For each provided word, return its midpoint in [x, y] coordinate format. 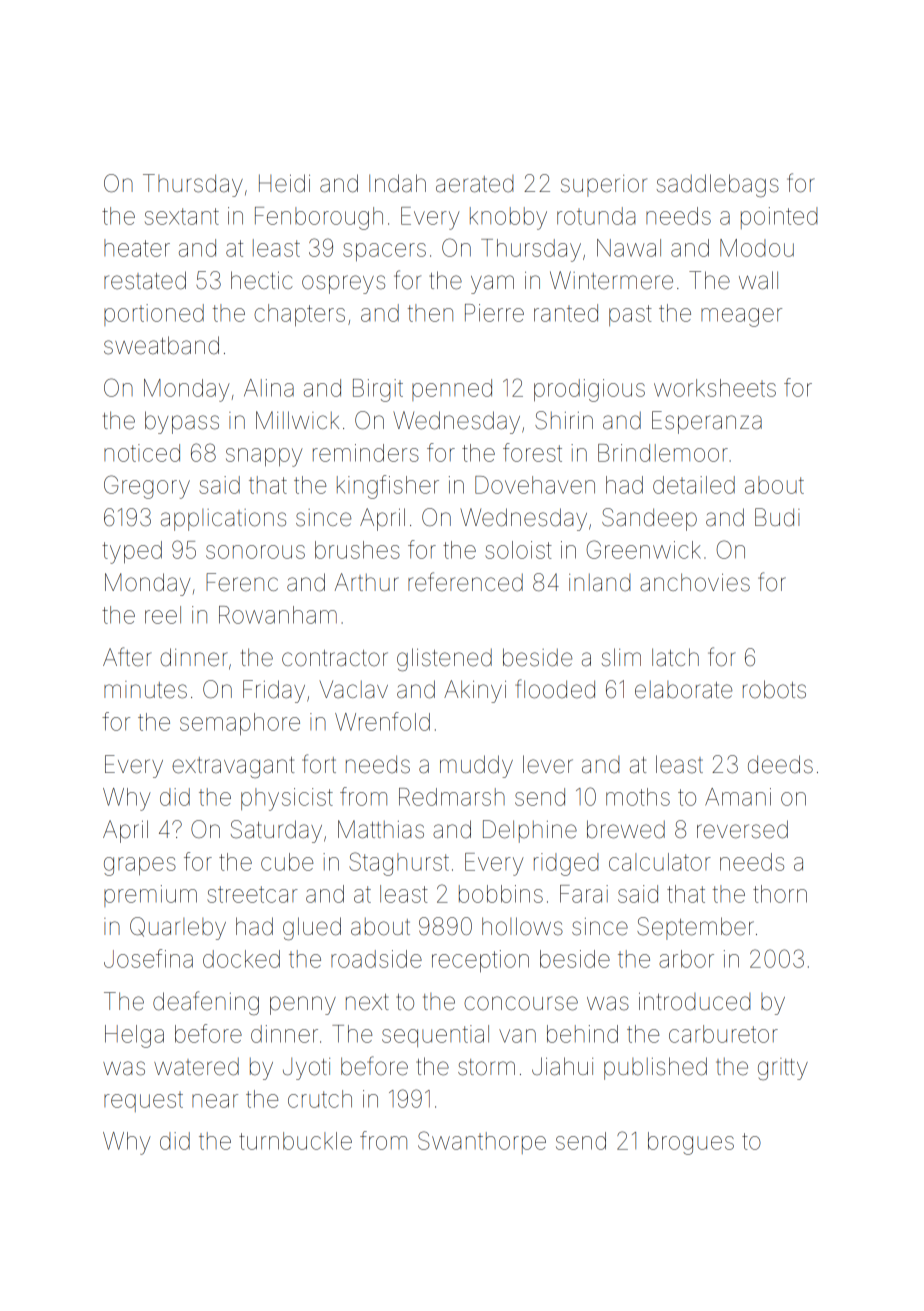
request [143, 1101]
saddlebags [717, 185]
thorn [780, 894]
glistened [444, 659]
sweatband [161, 345]
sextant [182, 216]
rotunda [596, 216]
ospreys [343, 284]
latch [675, 657]
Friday [274, 691]
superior [604, 186]
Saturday [276, 831]
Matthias [381, 829]
